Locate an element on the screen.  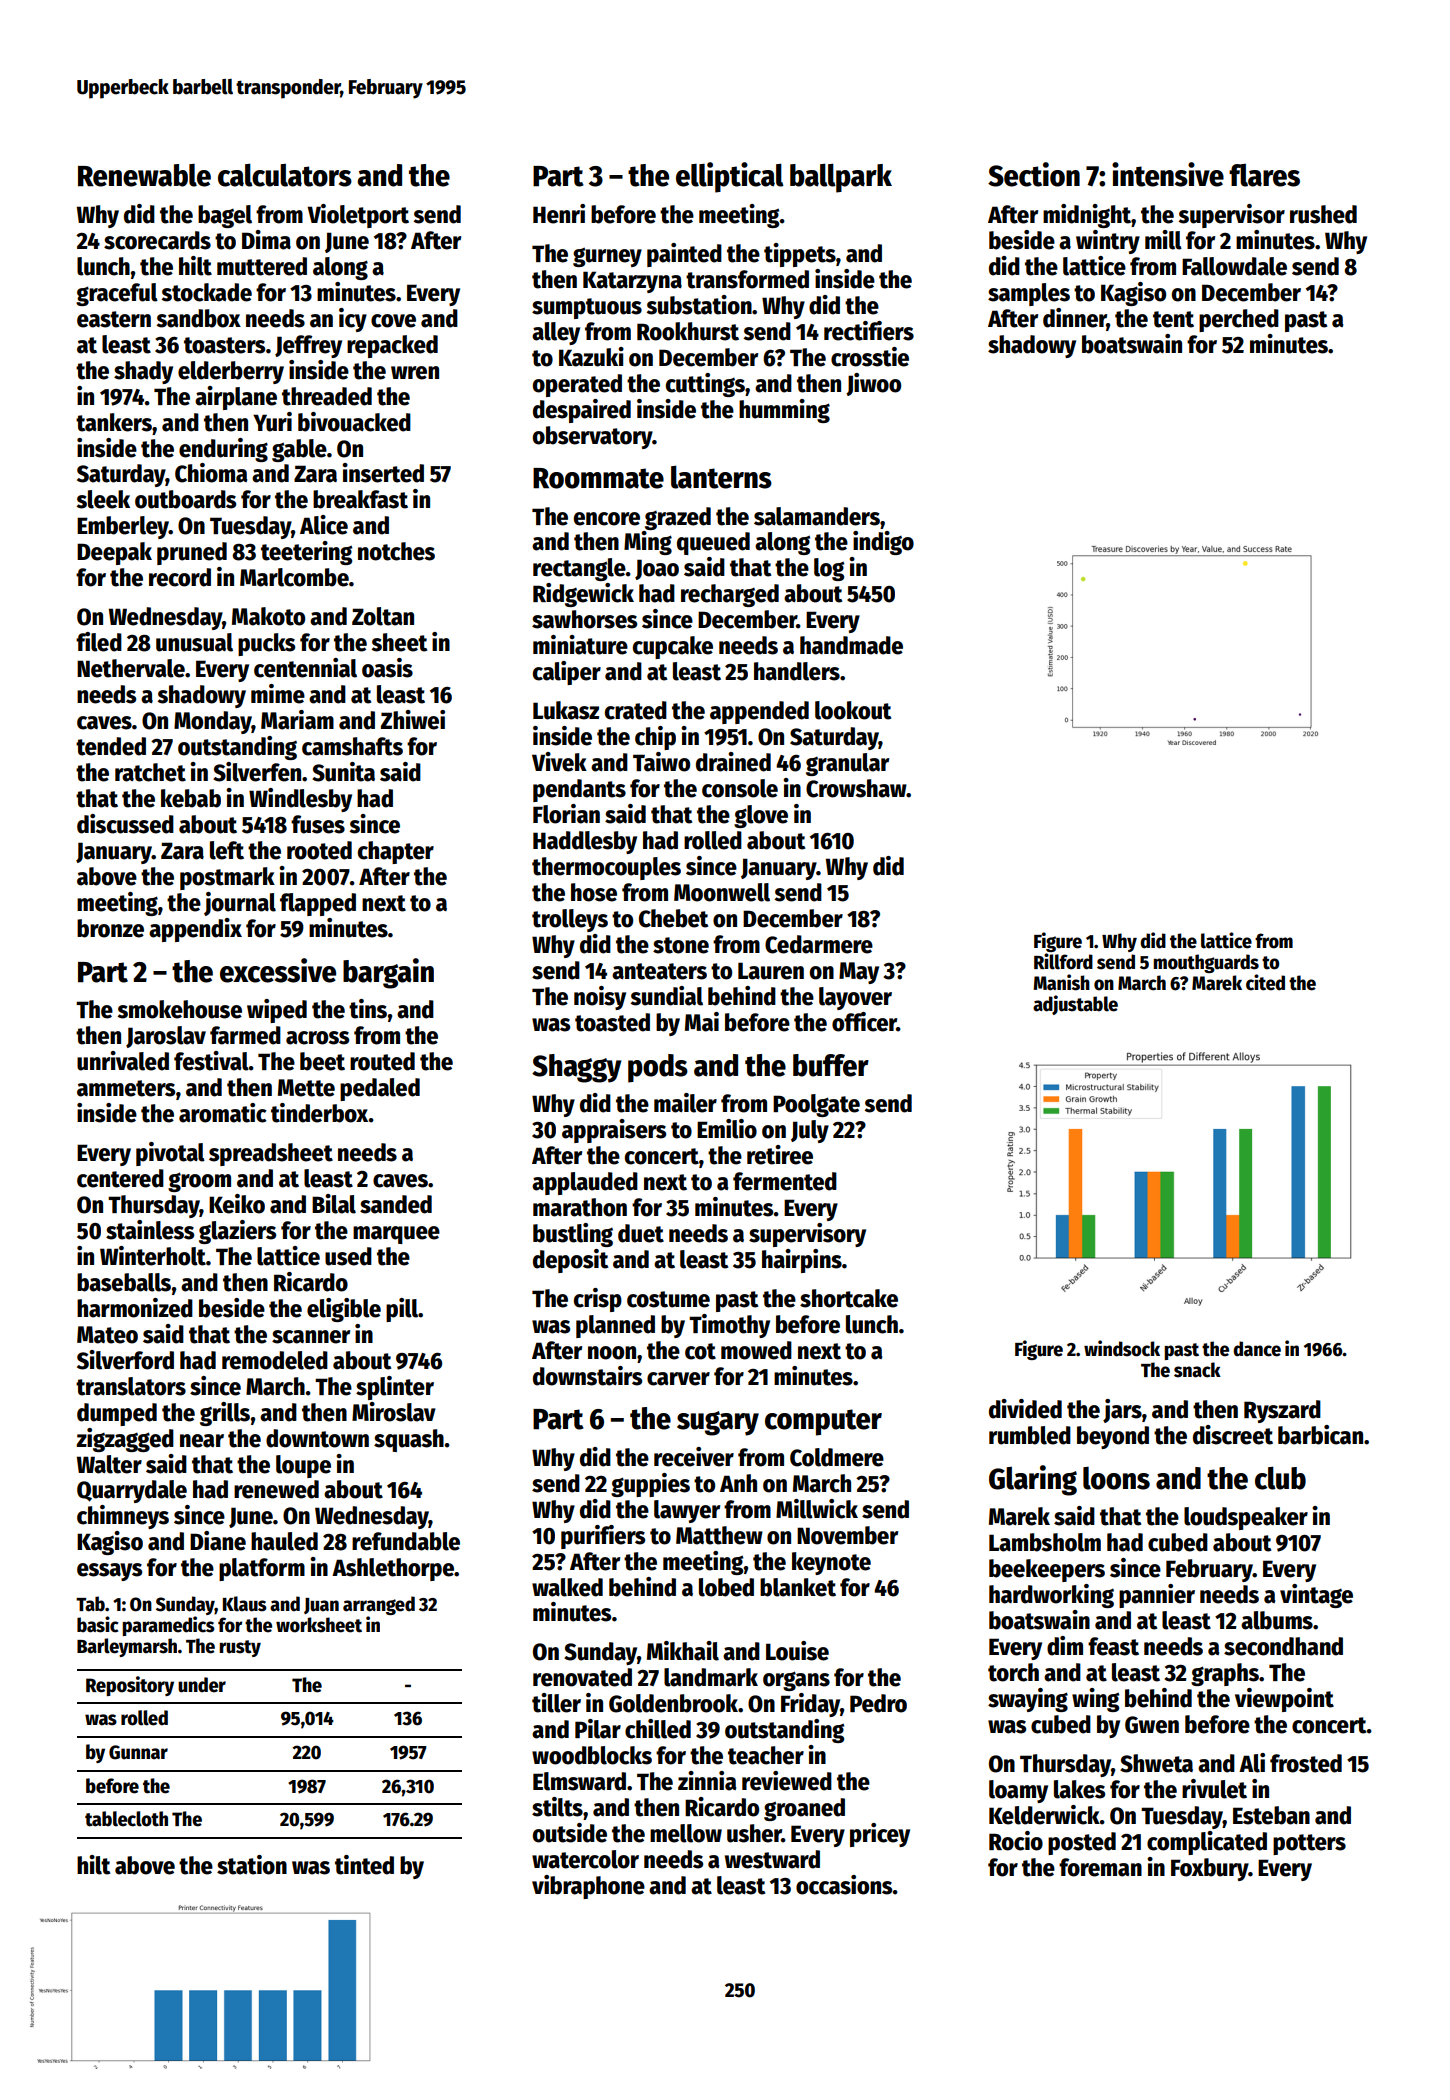
lookout is located at coordinates (853, 710).
